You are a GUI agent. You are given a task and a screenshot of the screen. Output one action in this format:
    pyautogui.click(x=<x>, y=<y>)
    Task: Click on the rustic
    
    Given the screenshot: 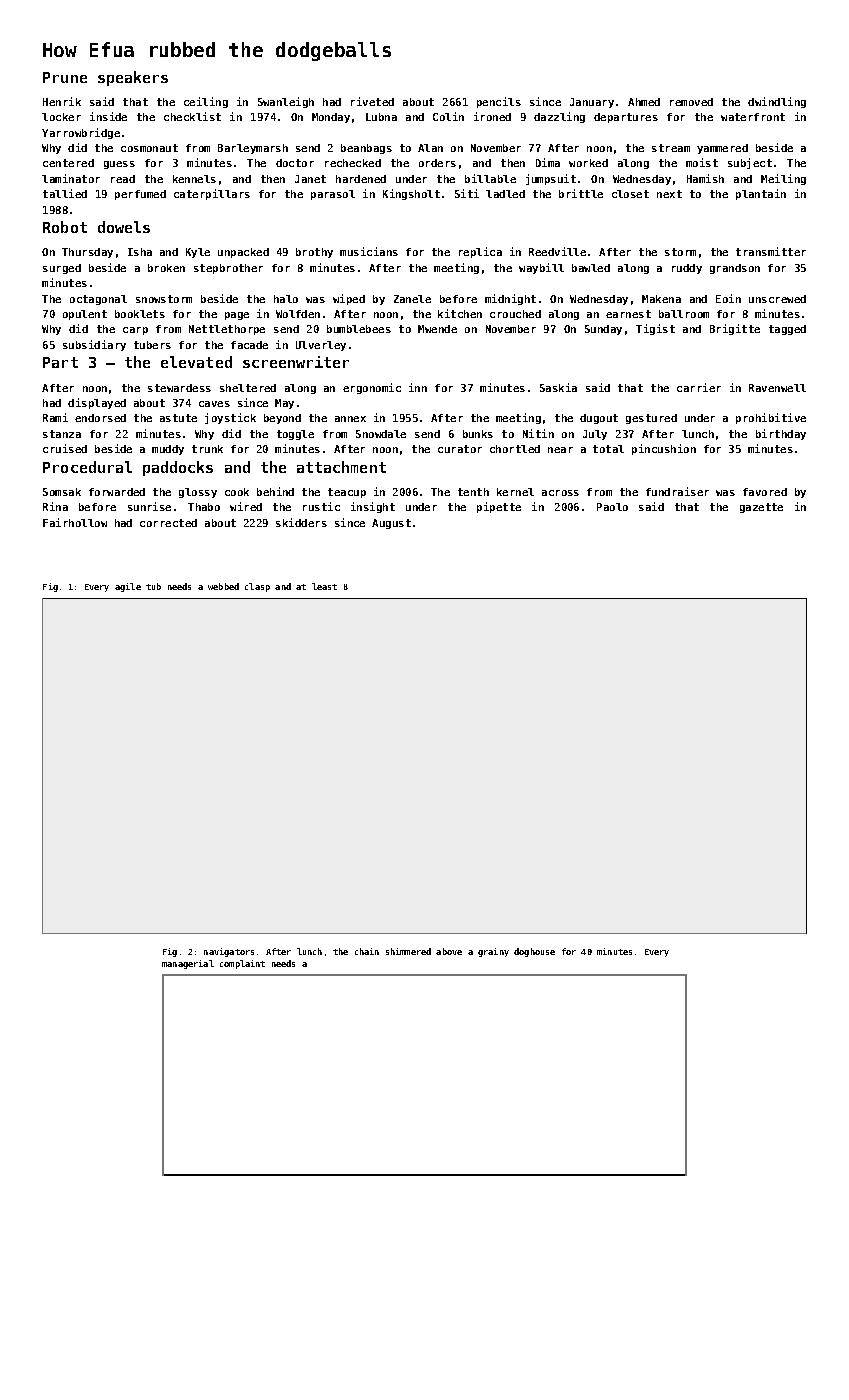 What is the action you would take?
    pyautogui.click(x=321, y=506)
